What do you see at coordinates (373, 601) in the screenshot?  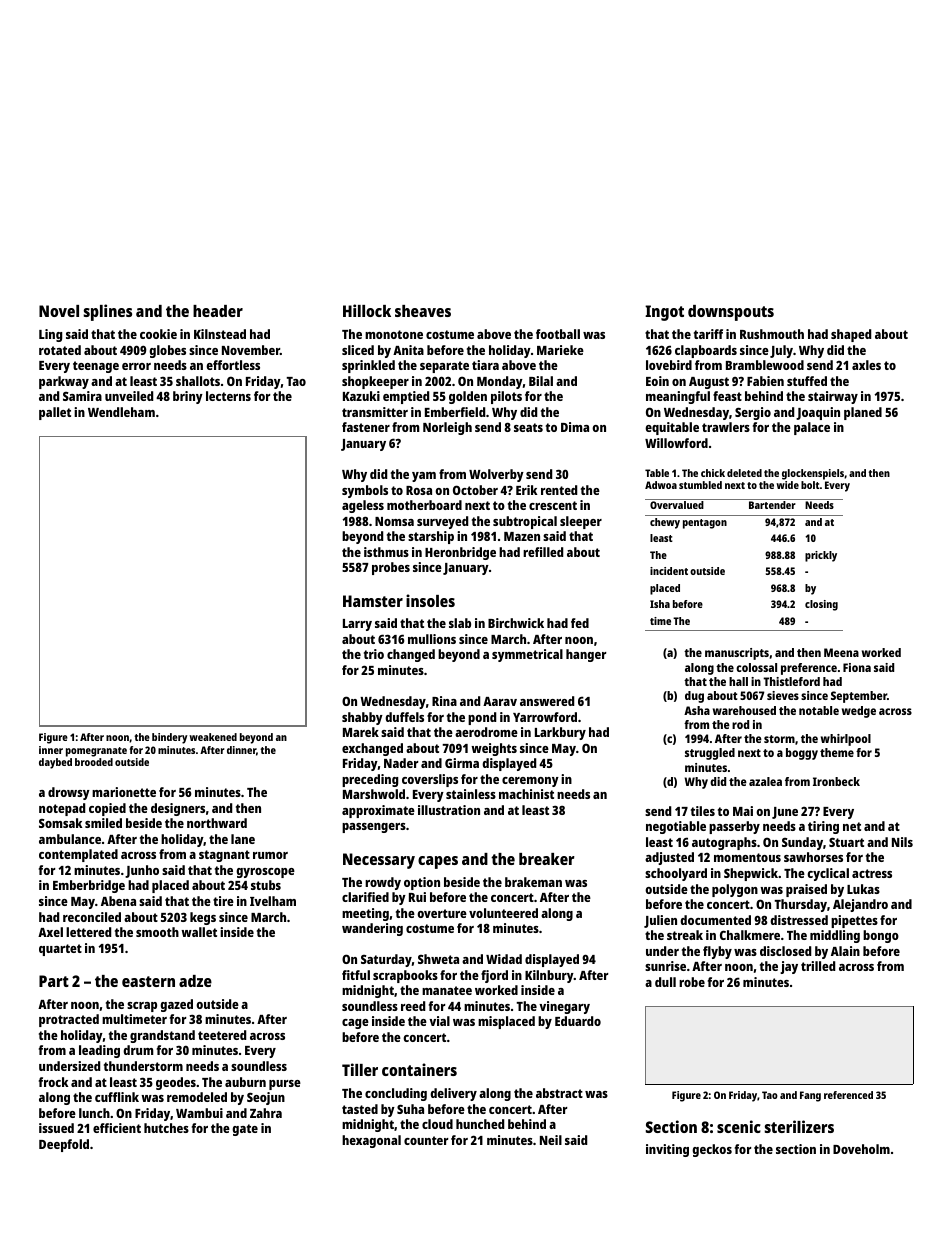 I see `Hamster` at bounding box center [373, 601].
